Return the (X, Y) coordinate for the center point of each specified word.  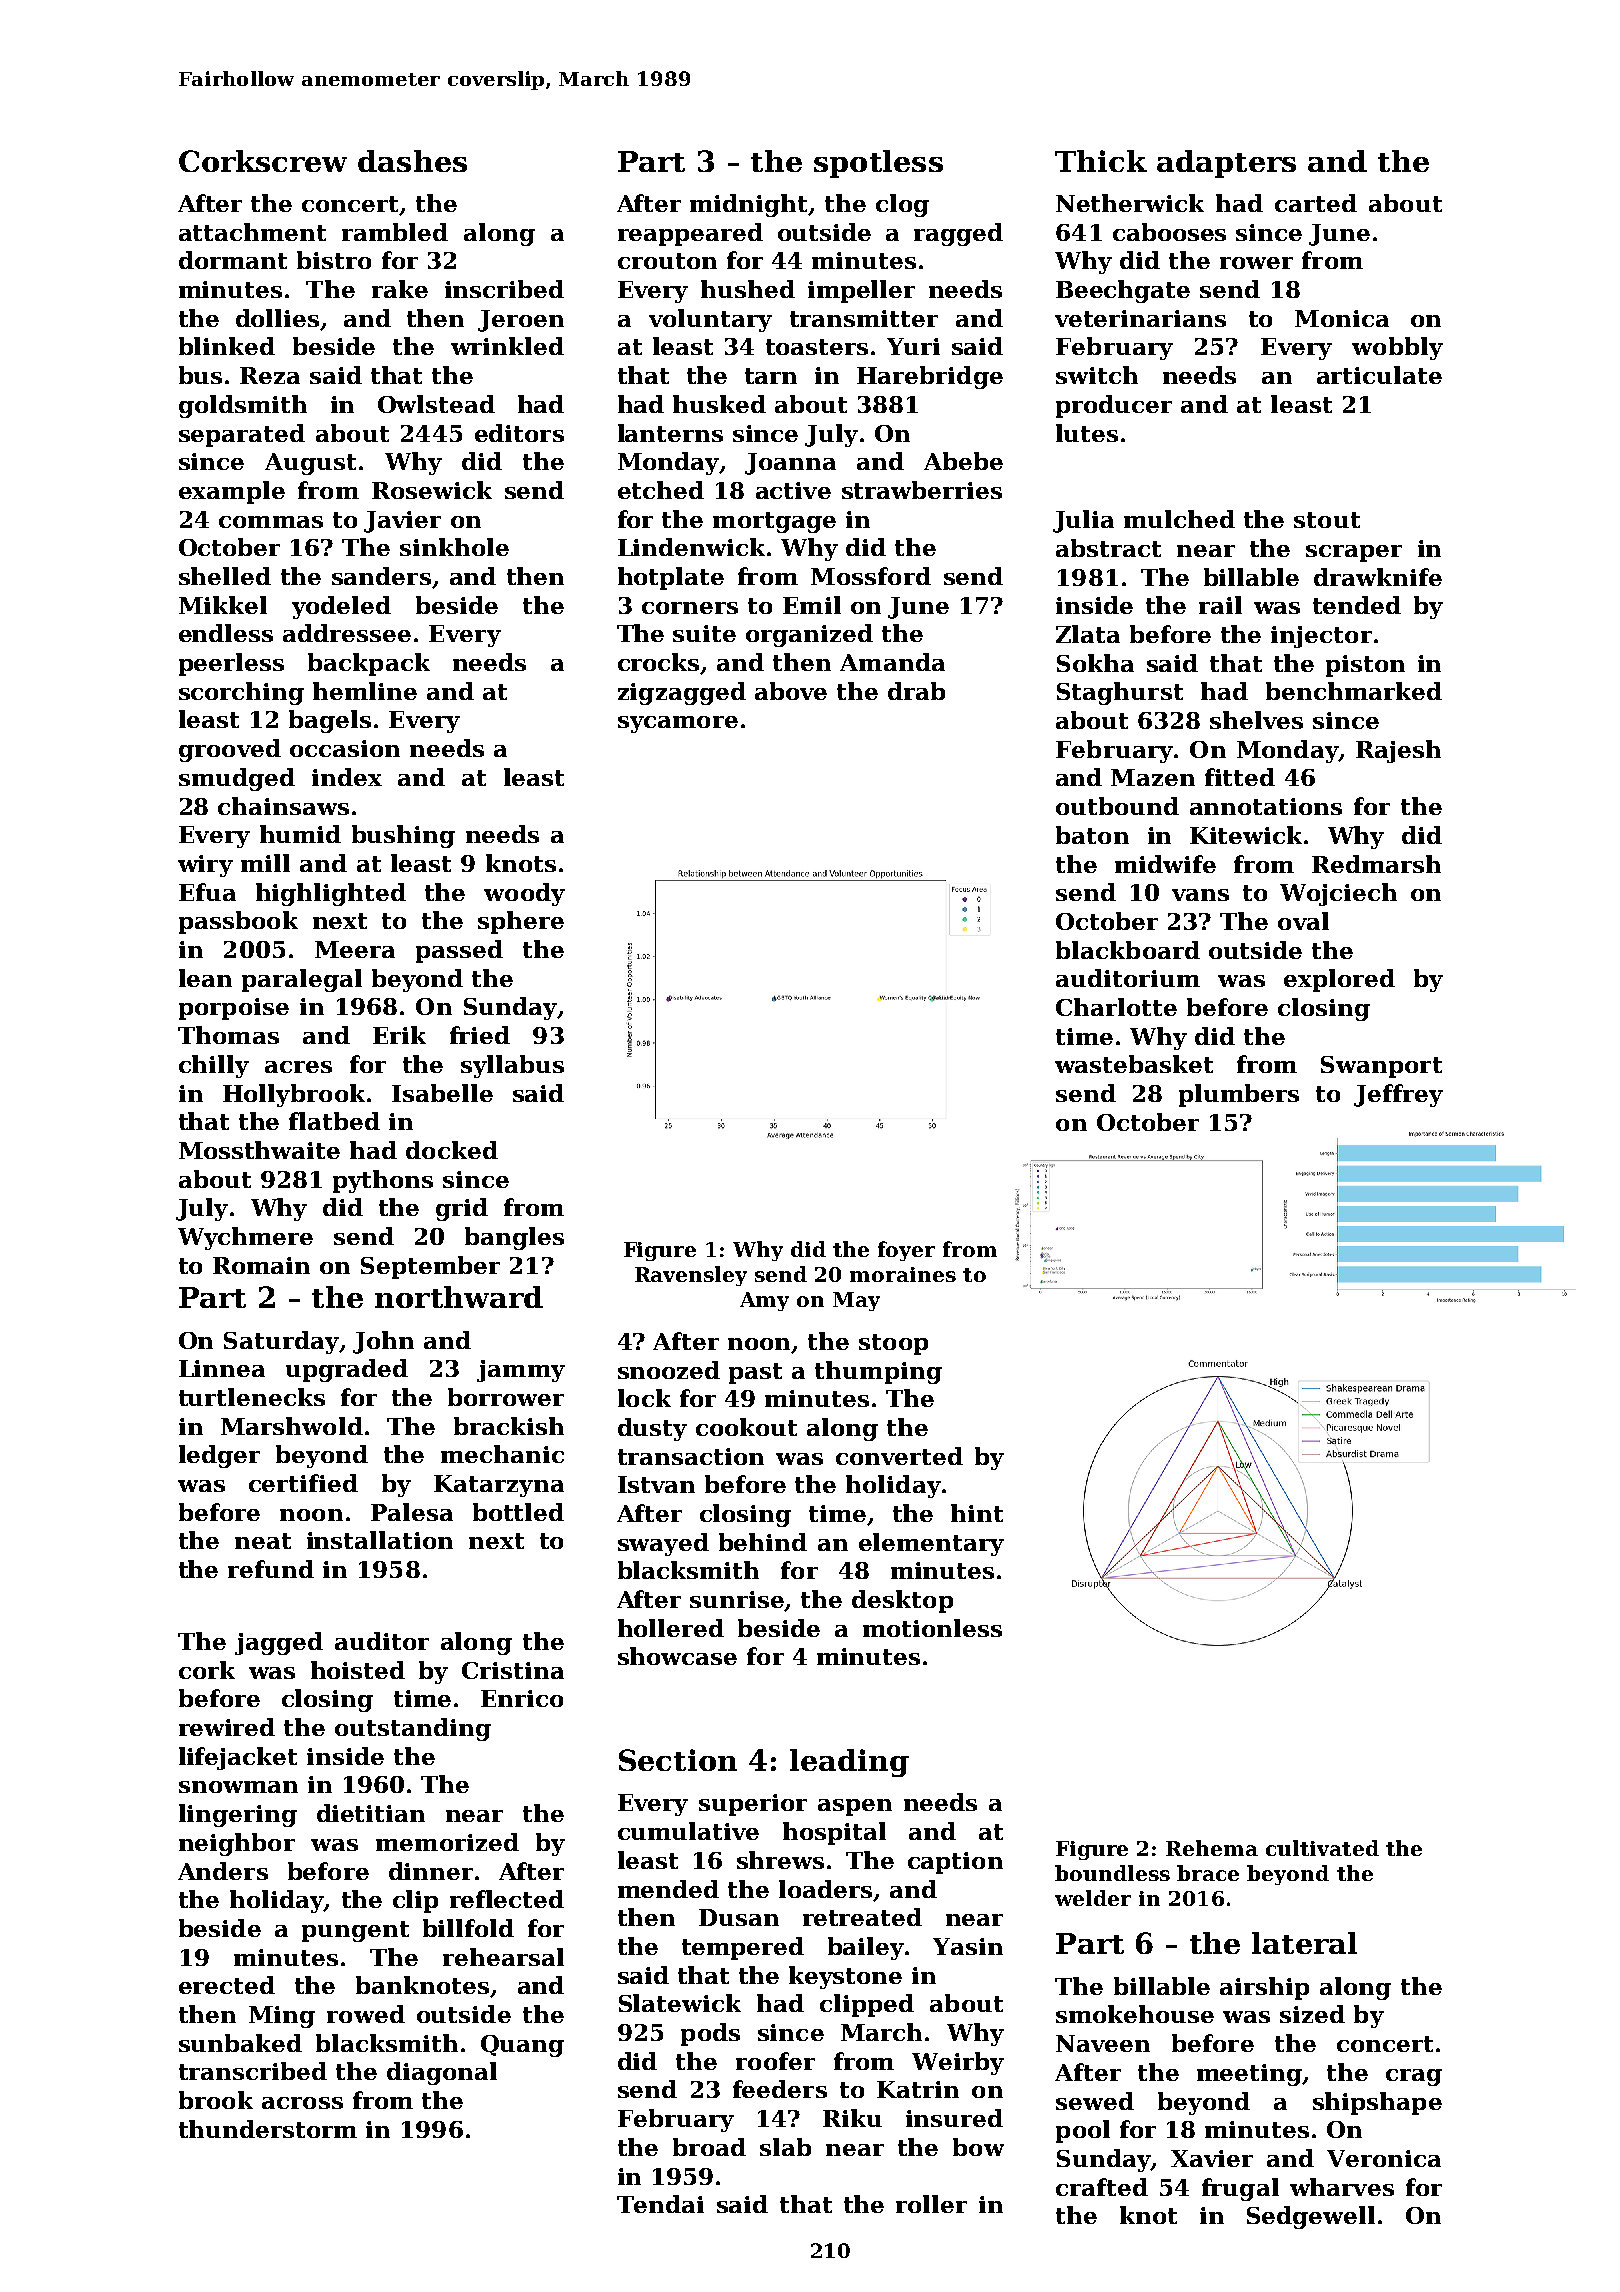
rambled (395, 232)
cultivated (1322, 1848)
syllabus (512, 1066)
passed (459, 951)
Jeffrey (1398, 1095)
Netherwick (1130, 203)
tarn (771, 376)
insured (954, 2118)
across (302, 2103)
